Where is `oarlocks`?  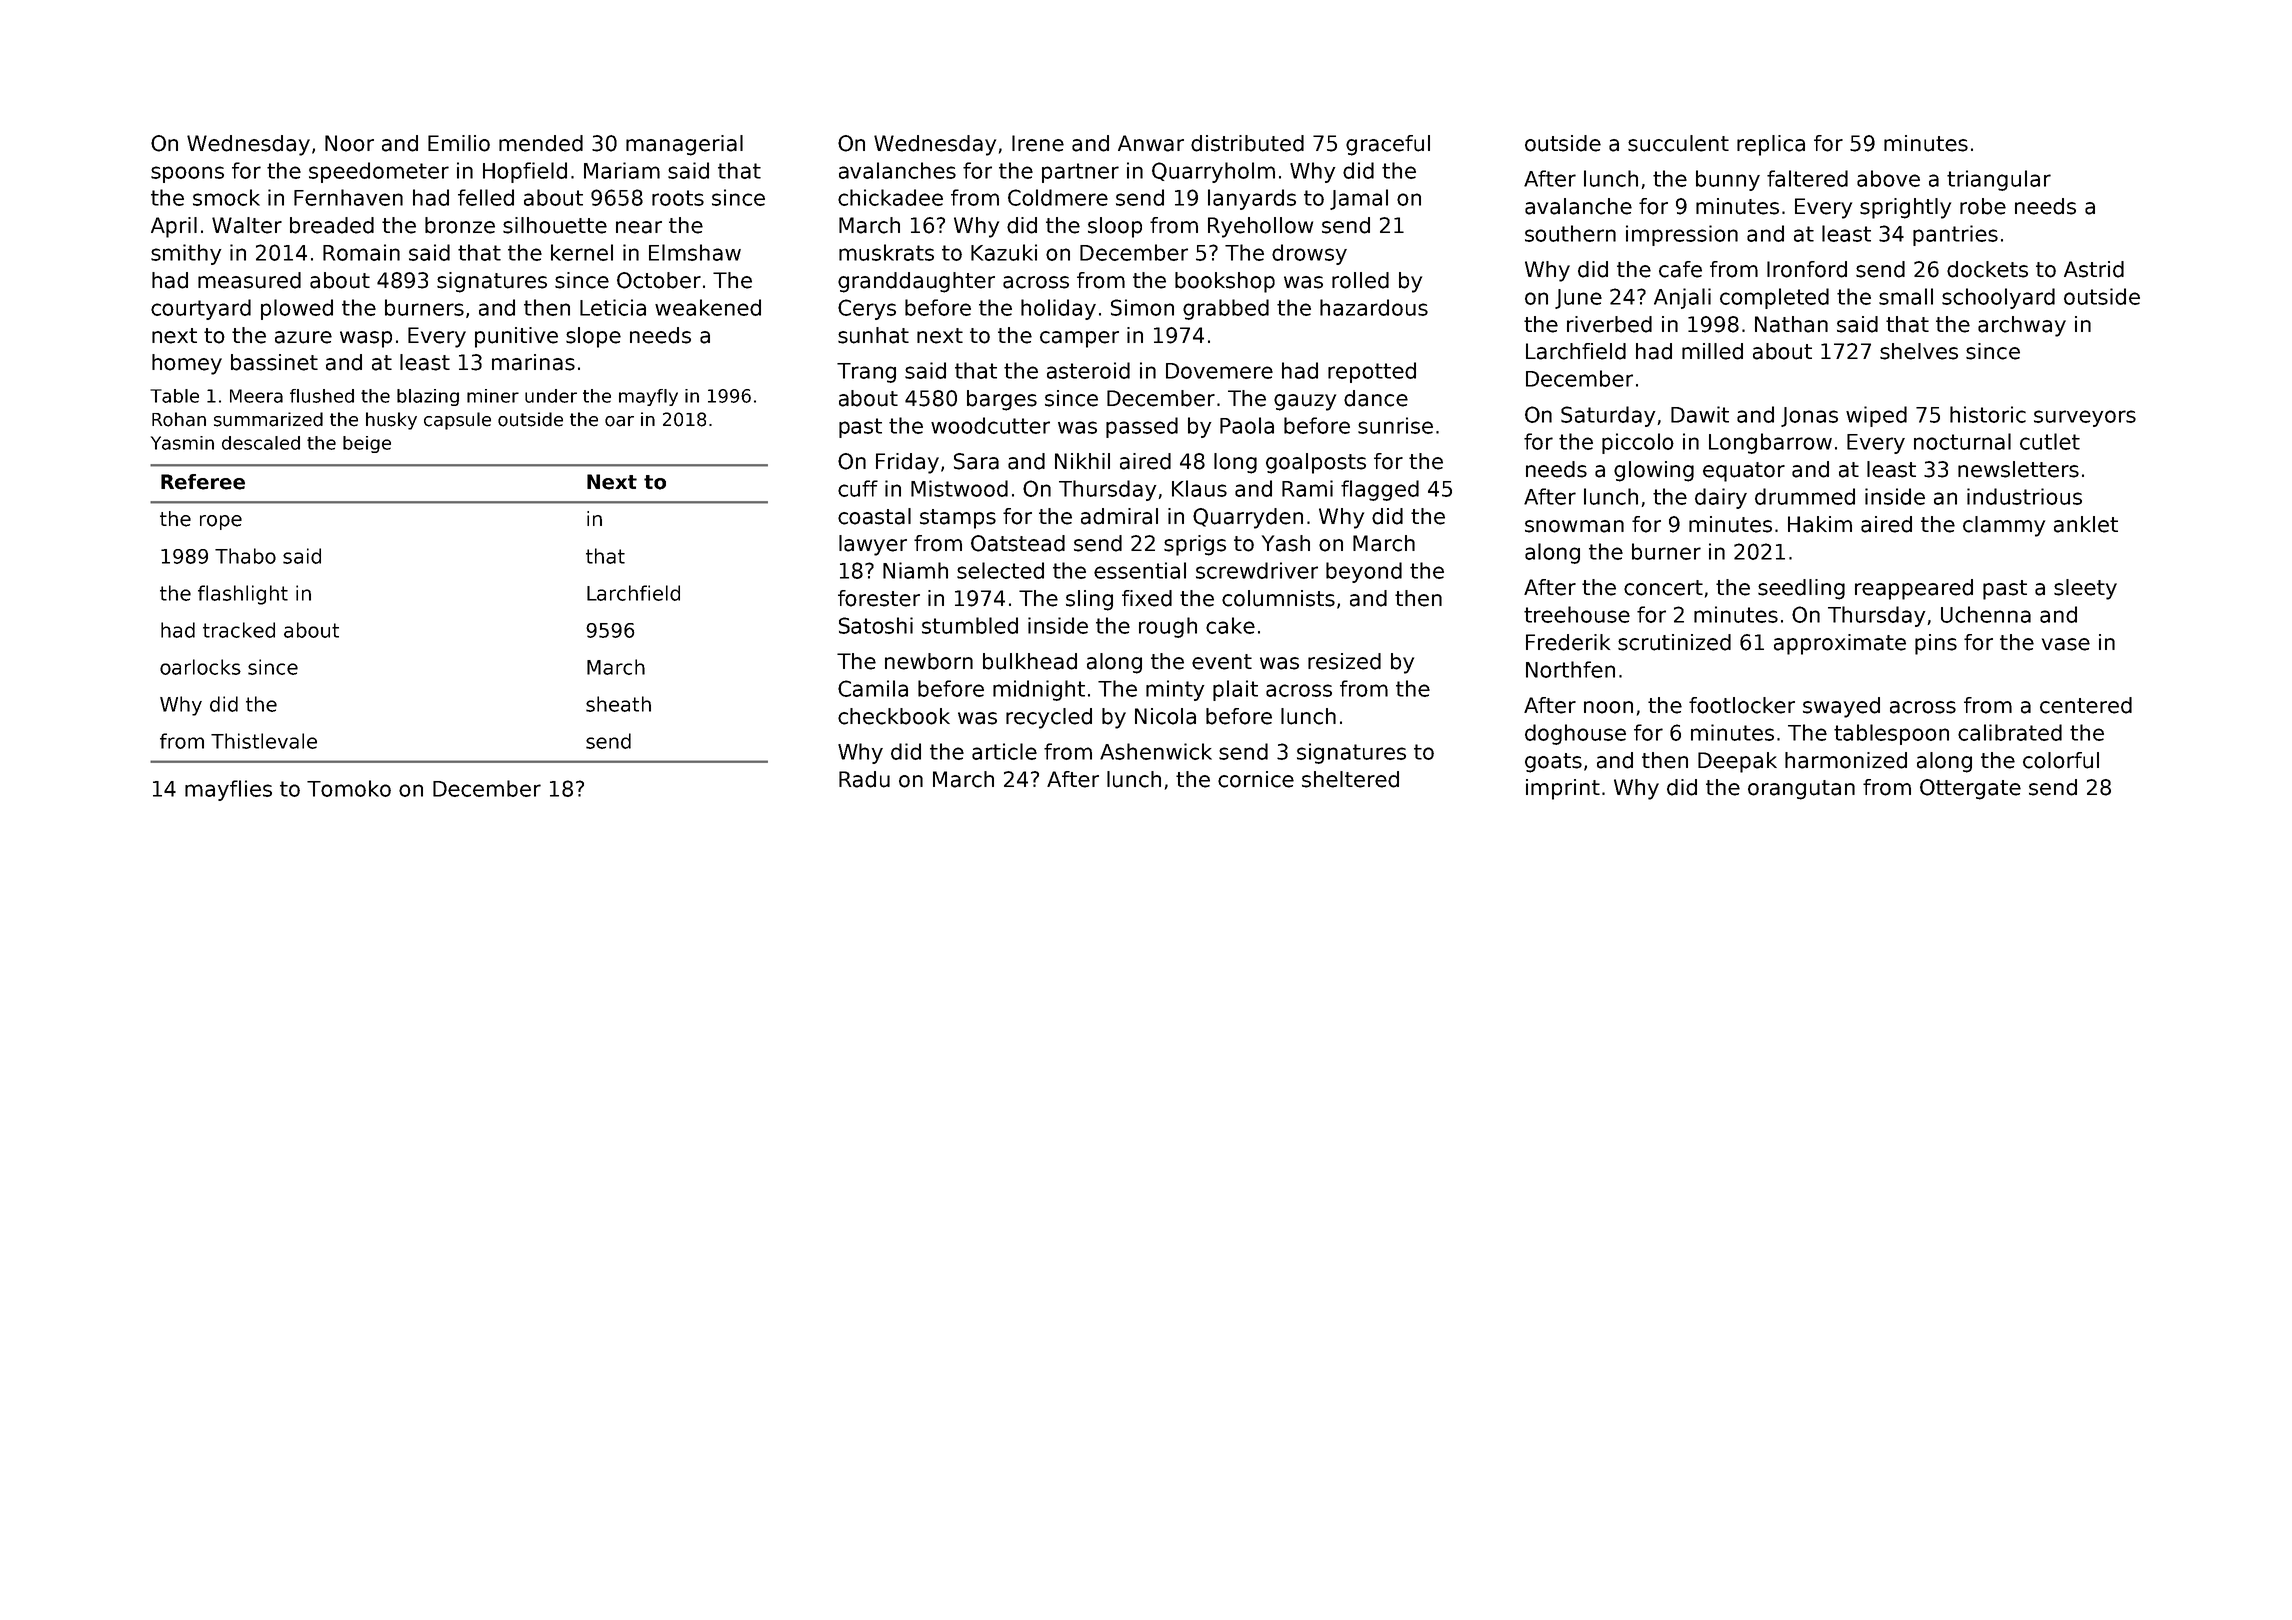
oarlocks is located at coordinates (200, 667).
